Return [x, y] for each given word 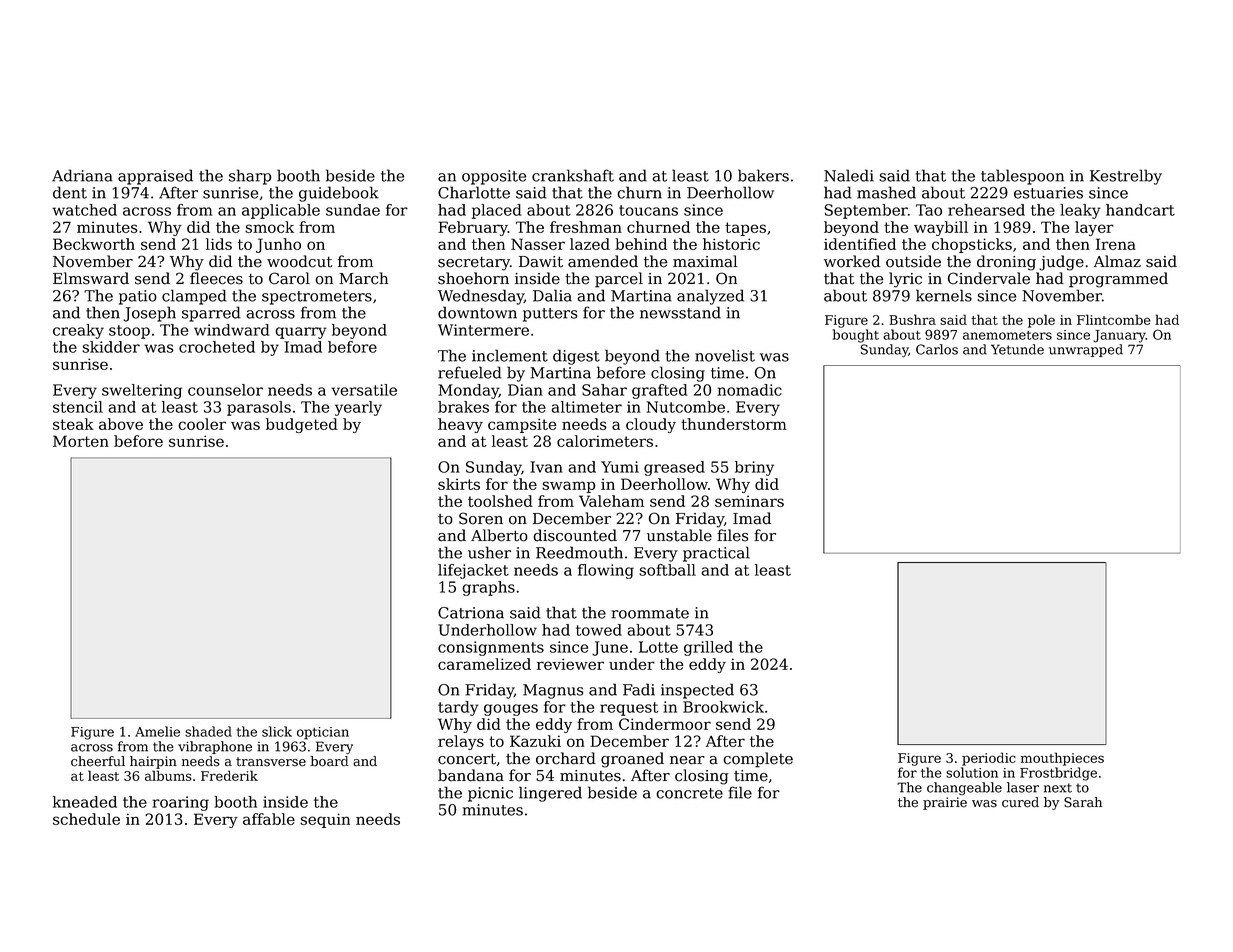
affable [269, 819]
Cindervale [988, 278]
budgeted [302, 425]
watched [84, 210]
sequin [325, 820]
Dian [525, 390]
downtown [477, 312]
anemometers [1007, 335]
